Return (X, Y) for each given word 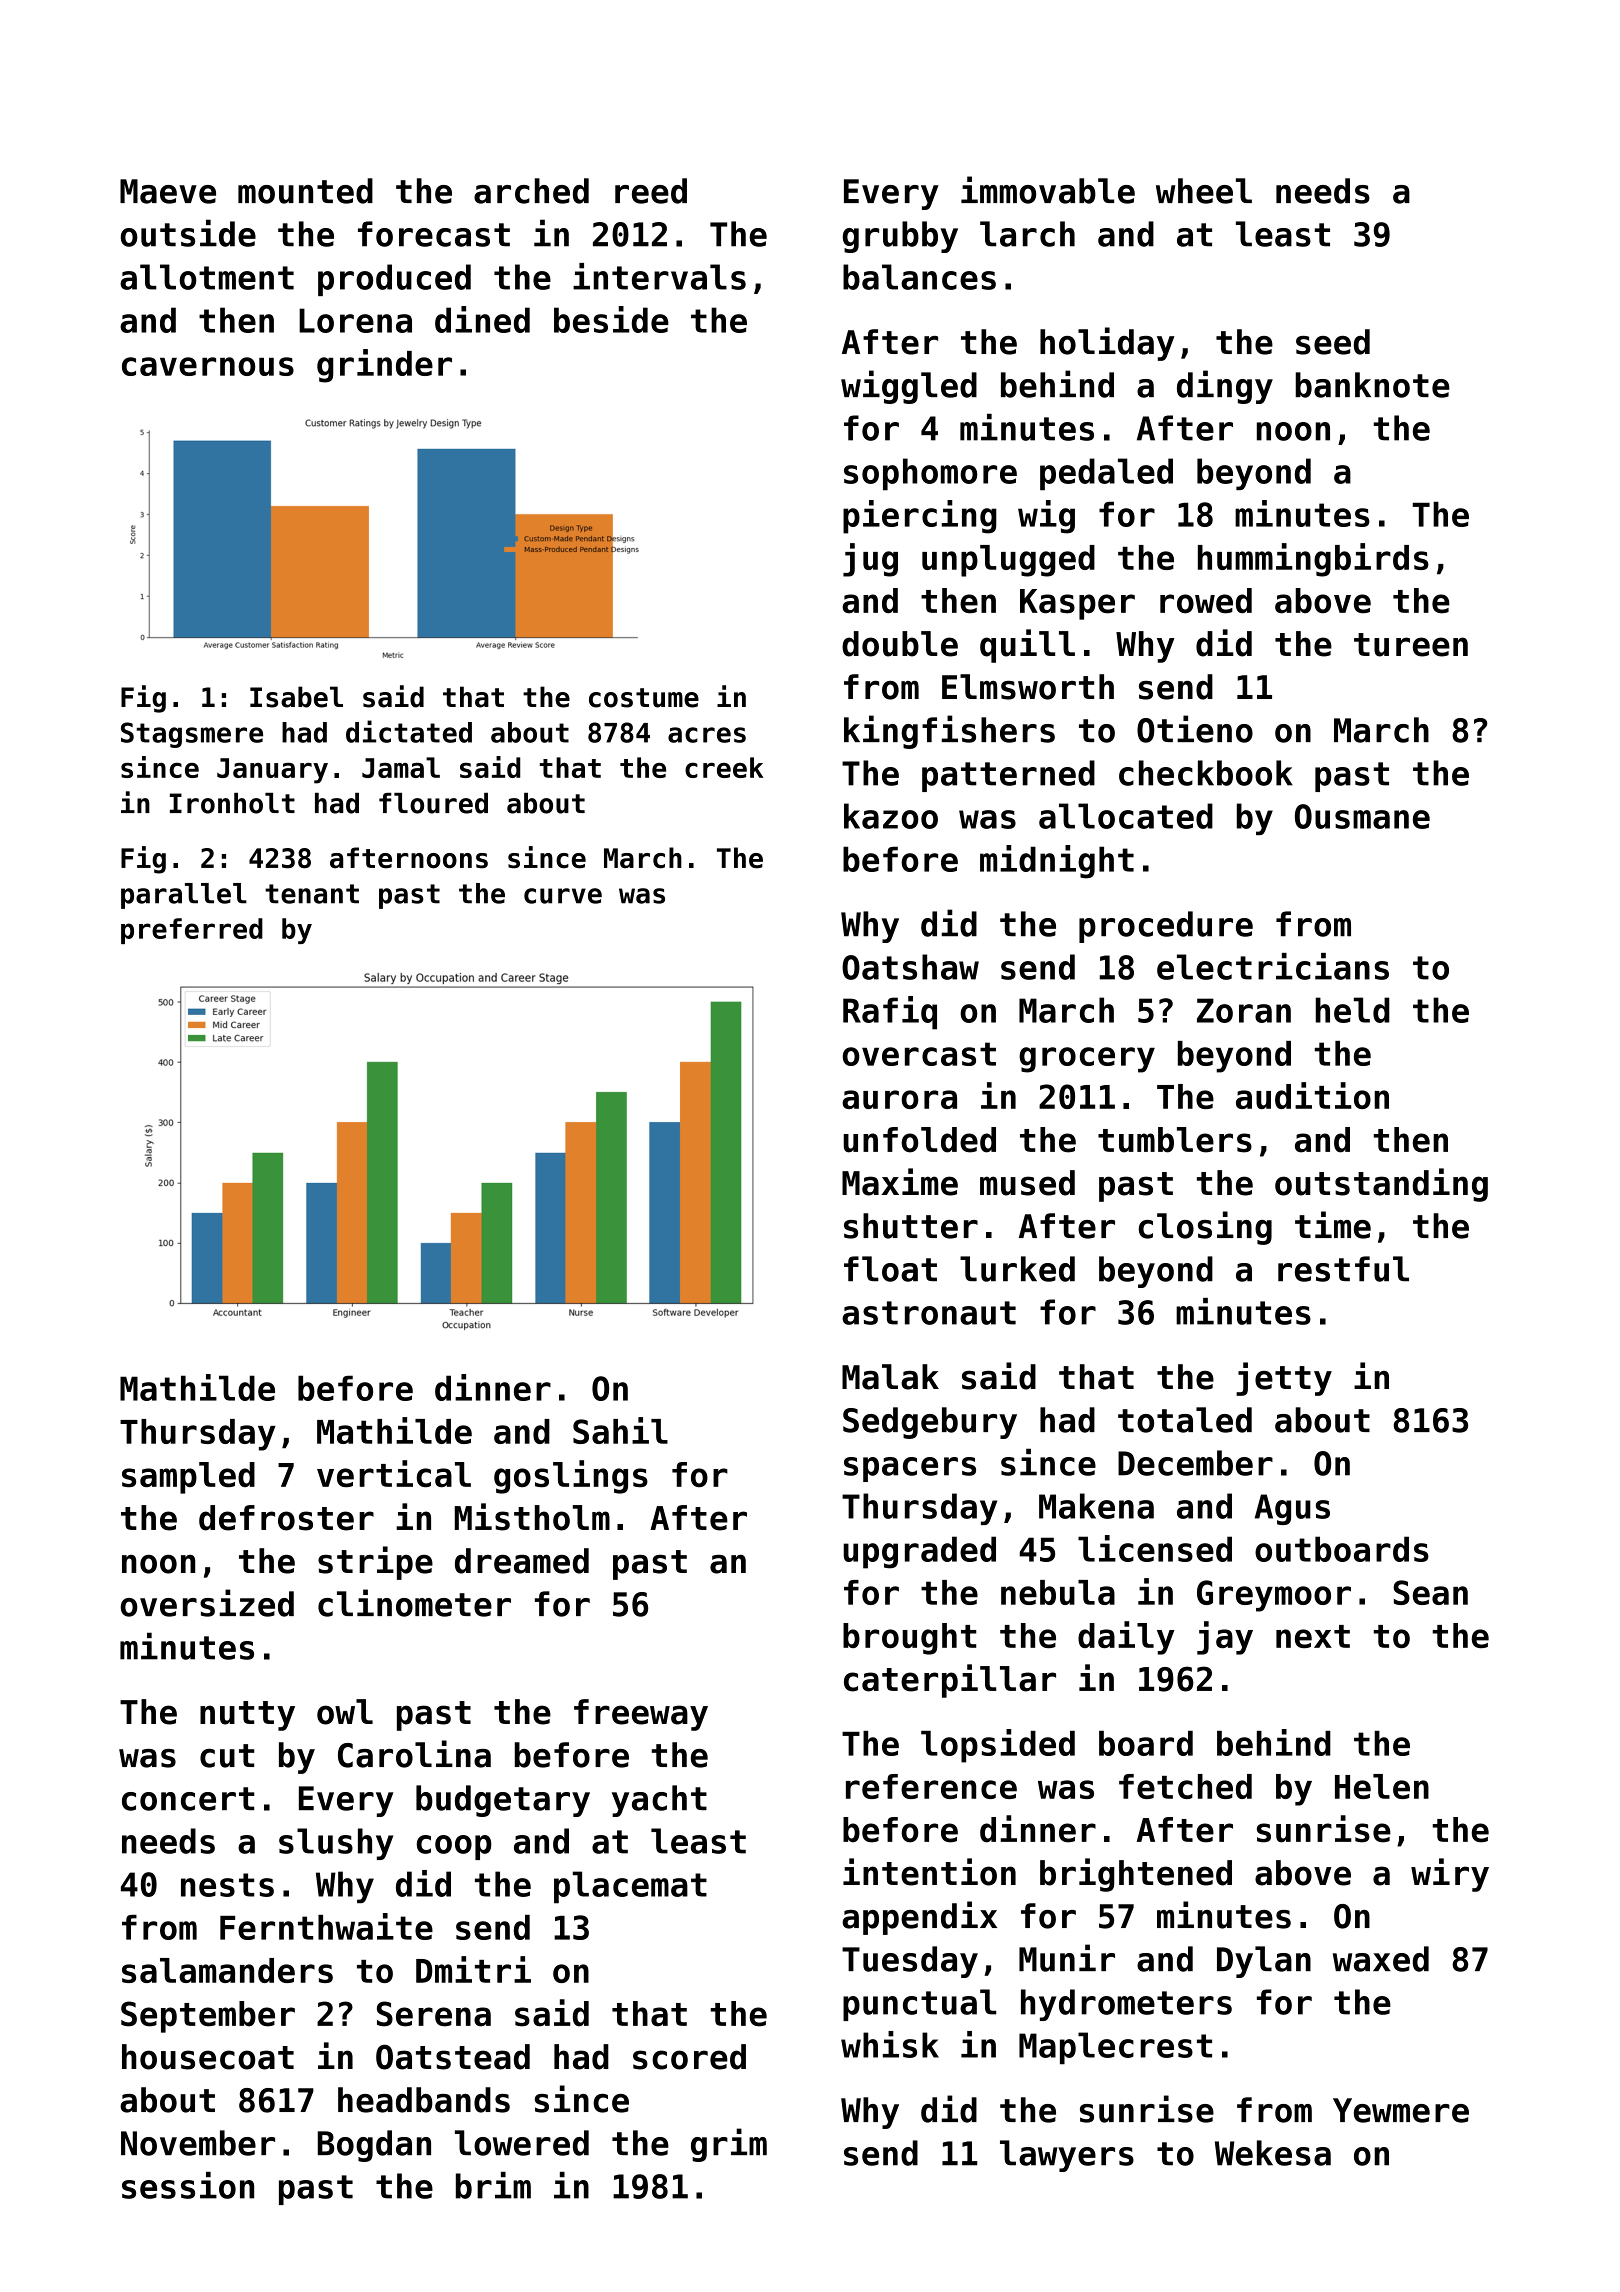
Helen (1382, 1786)
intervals (659, 276)
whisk (890, 2044)
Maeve (168, 191)
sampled (188, 1478)
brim (493, 2185)
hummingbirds (1313, 560)
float (890, 1269)
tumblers (1175, 1140)
